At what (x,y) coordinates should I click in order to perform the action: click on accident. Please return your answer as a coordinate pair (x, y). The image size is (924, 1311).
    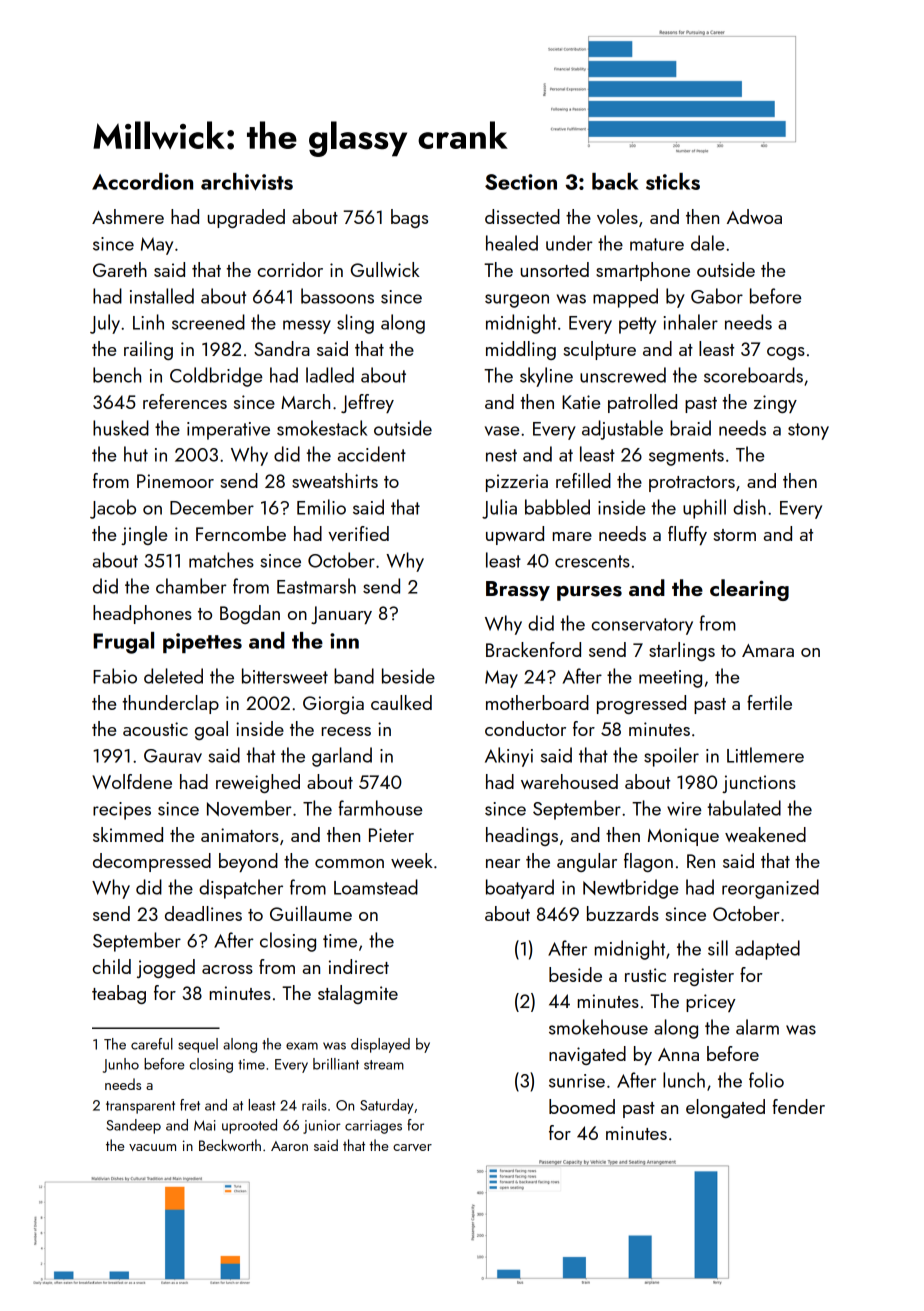
    Looking at the image, I should click on (372, 454).
